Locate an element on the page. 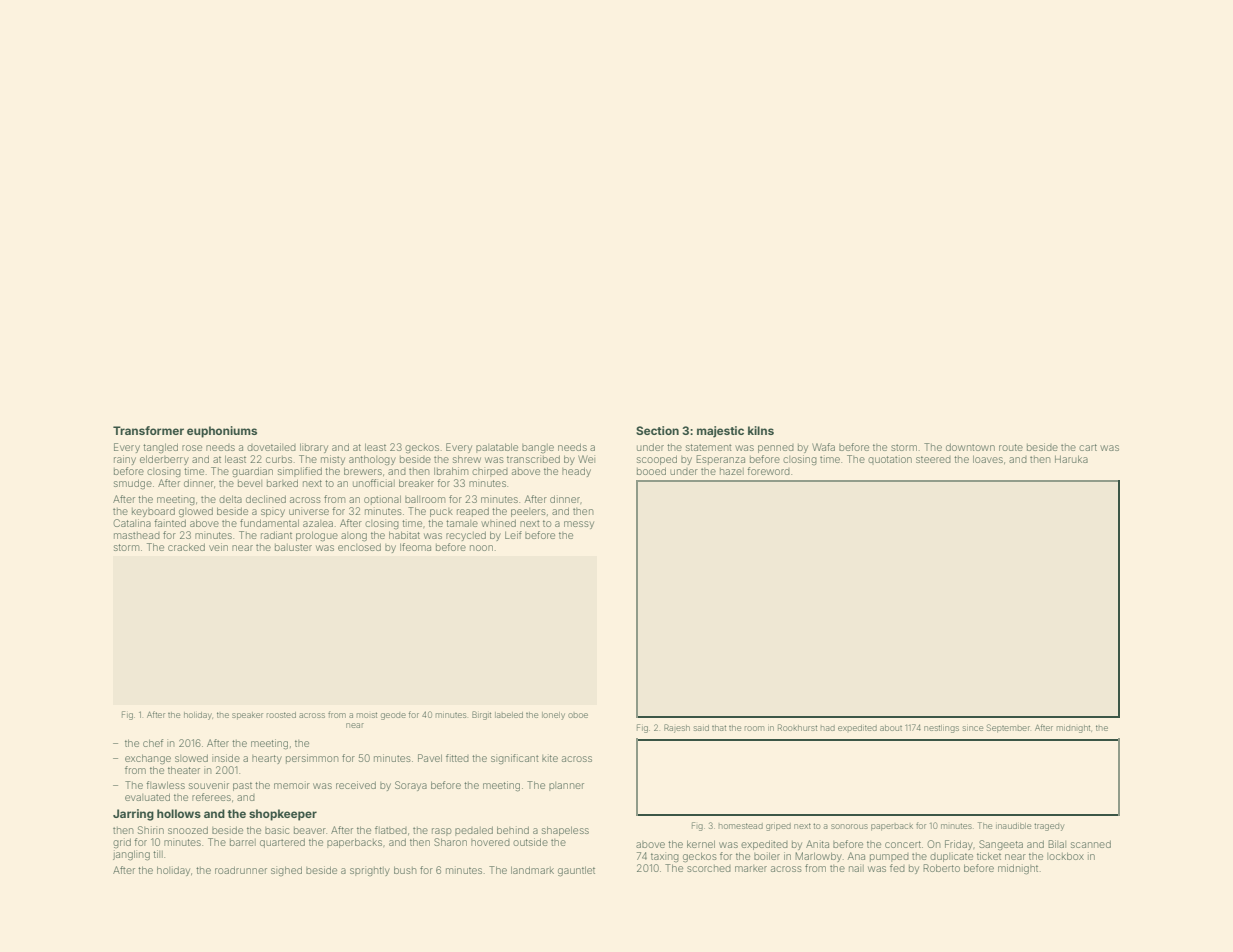 The width and height of the page is (1233, 952). kite is located at coordinates (550, 758).
